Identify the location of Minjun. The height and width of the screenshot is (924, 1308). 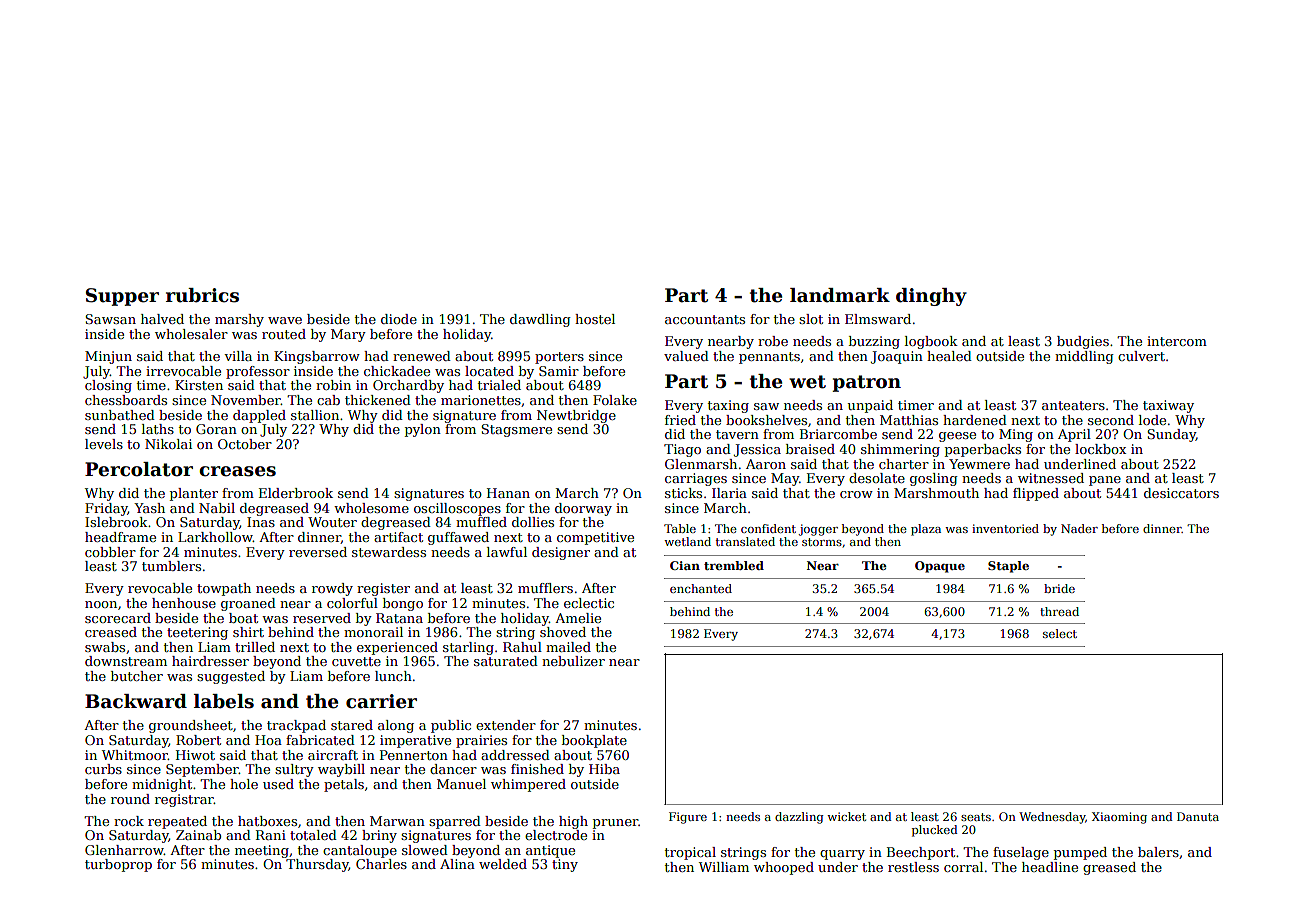
(108, 357).
